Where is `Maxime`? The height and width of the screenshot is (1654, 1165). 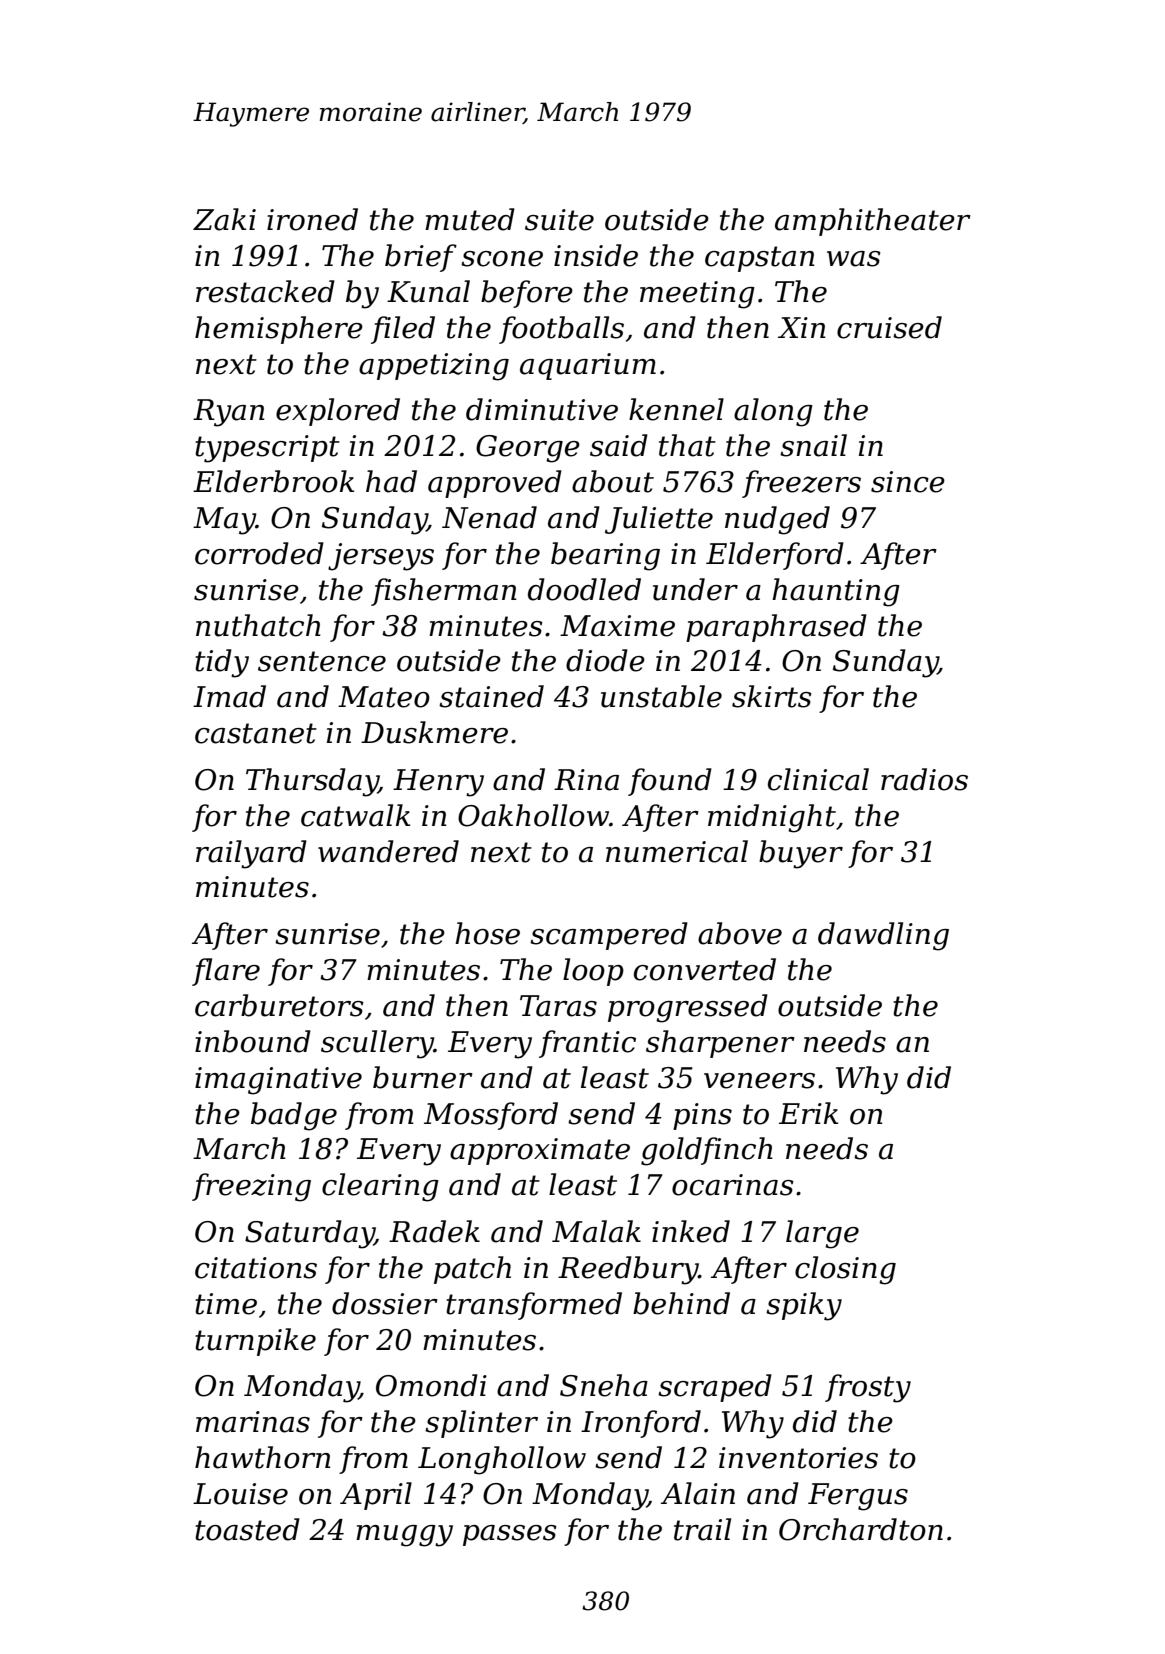 Maxime is located at coordinates (617, 626).
